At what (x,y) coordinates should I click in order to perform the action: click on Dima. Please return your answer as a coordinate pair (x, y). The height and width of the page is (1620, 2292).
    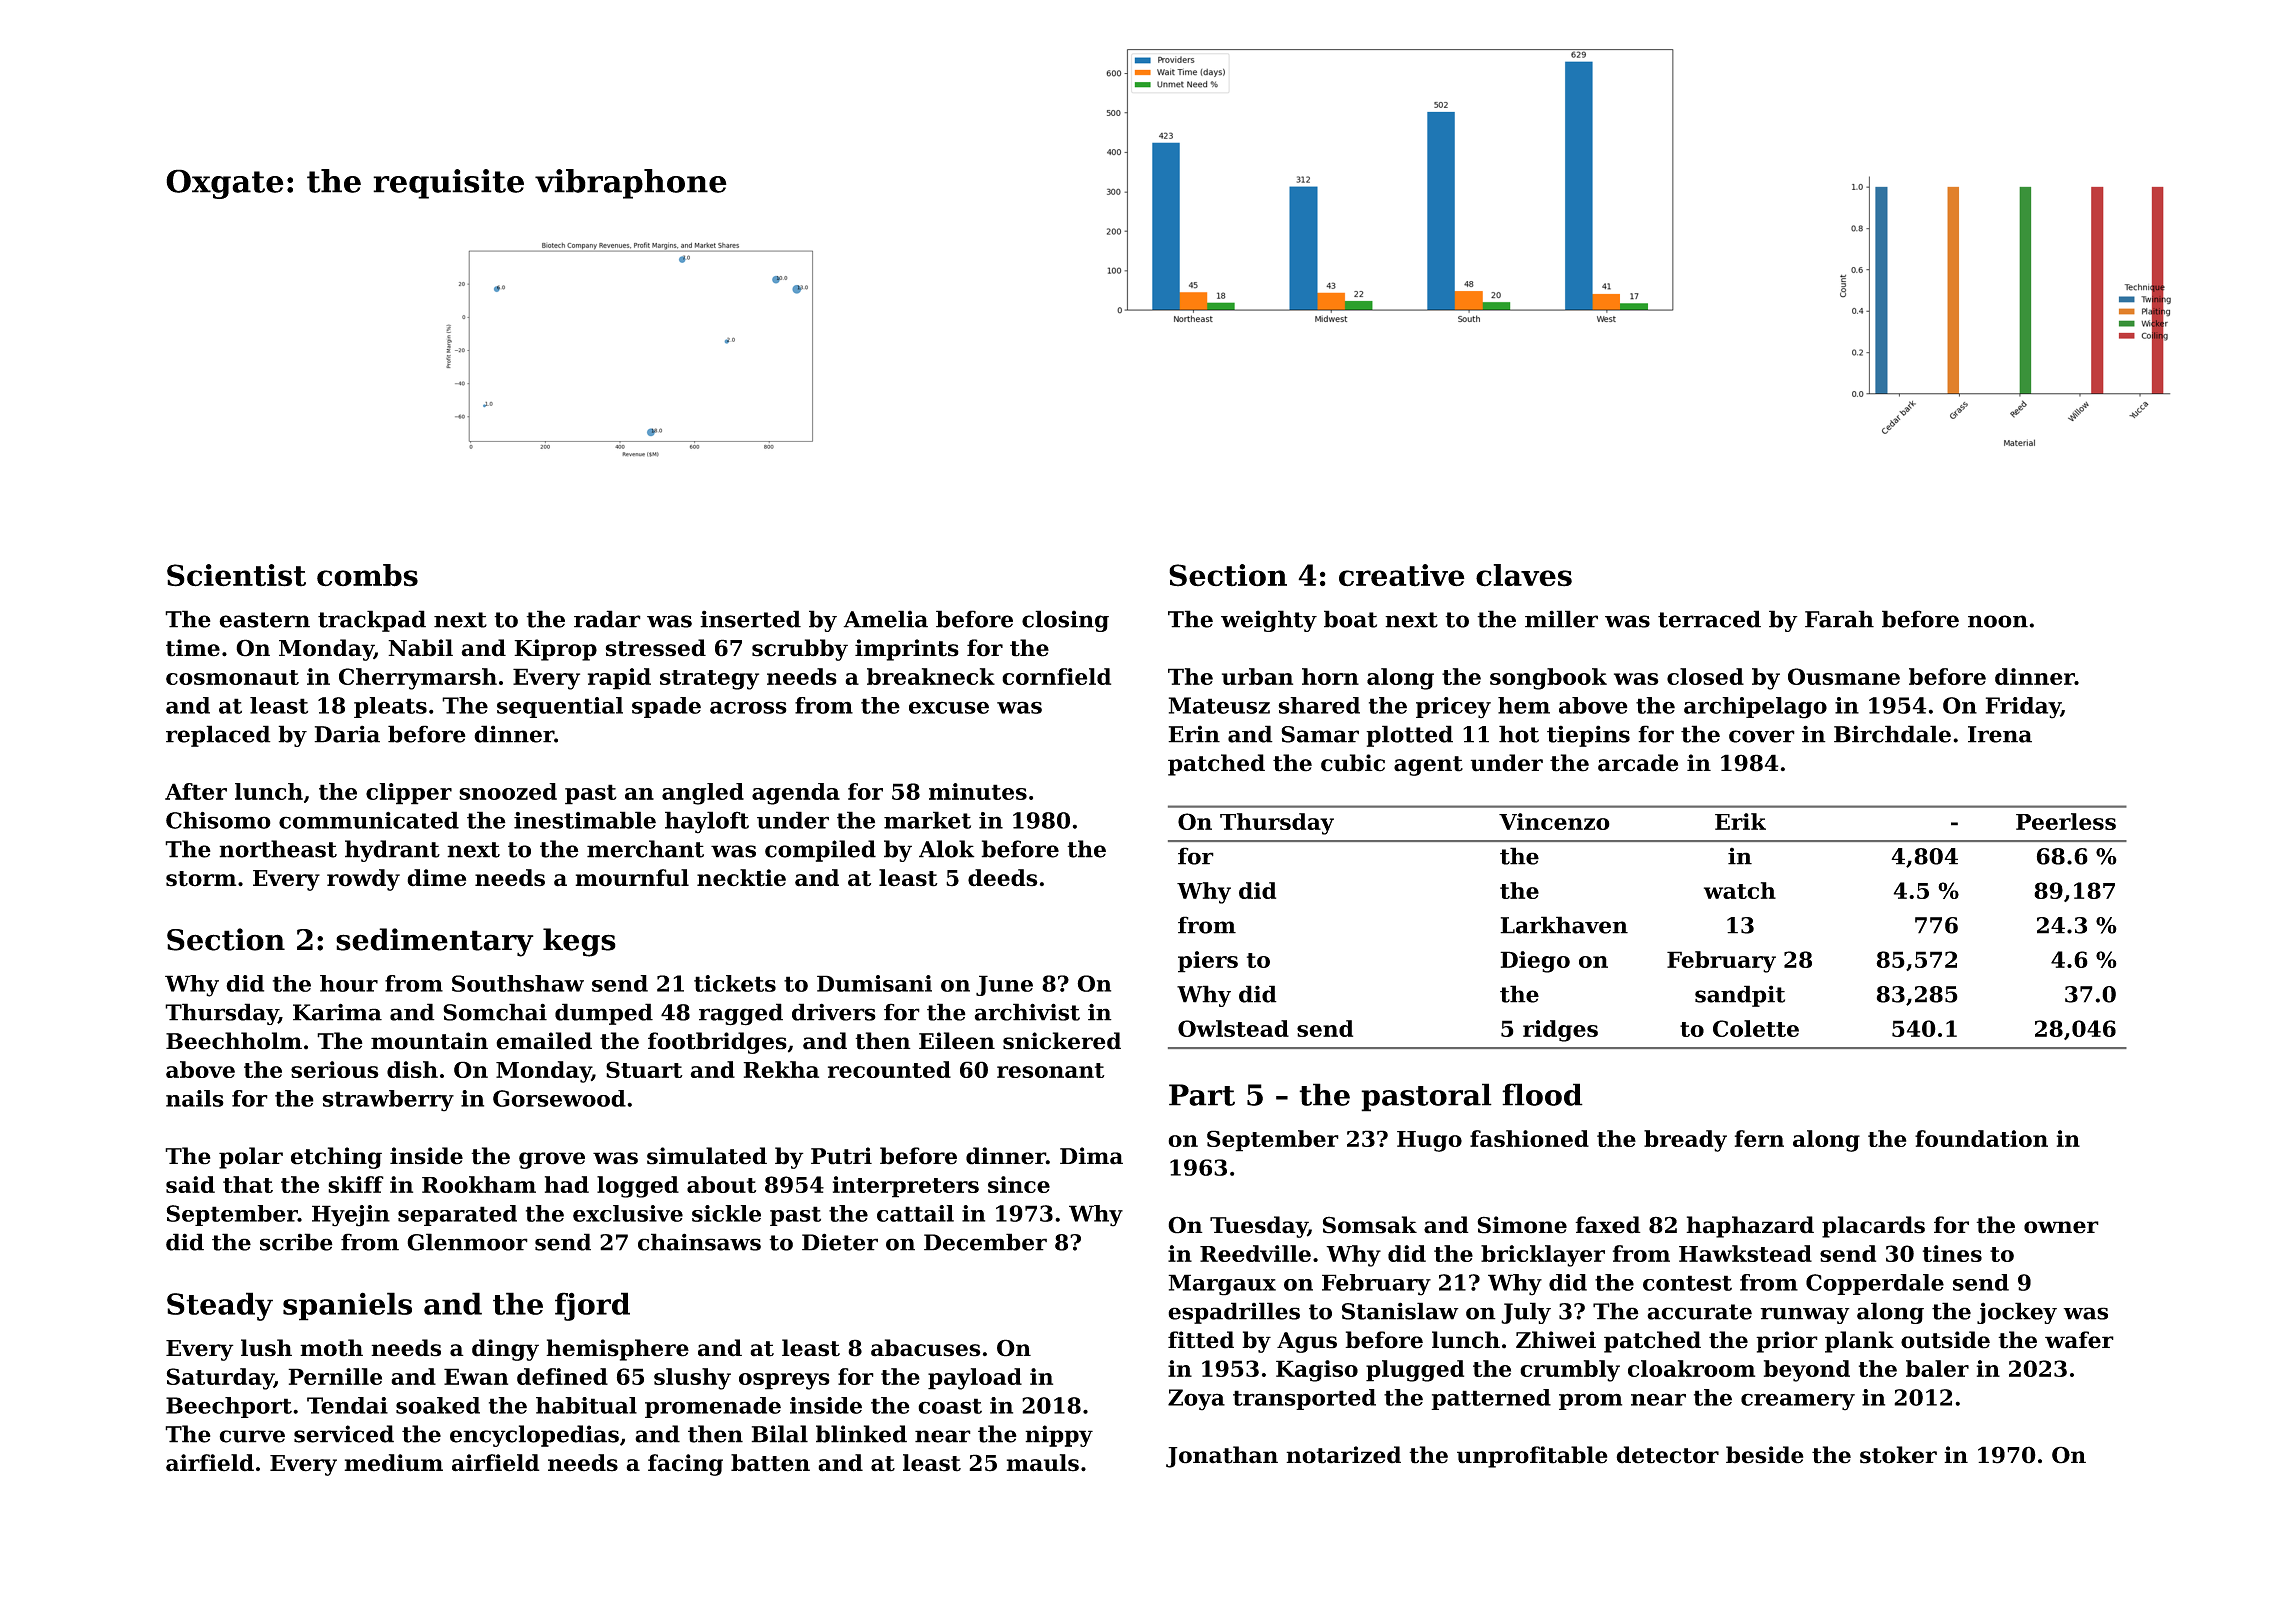
    Looking at the image, I should click on (1091, 1156).
